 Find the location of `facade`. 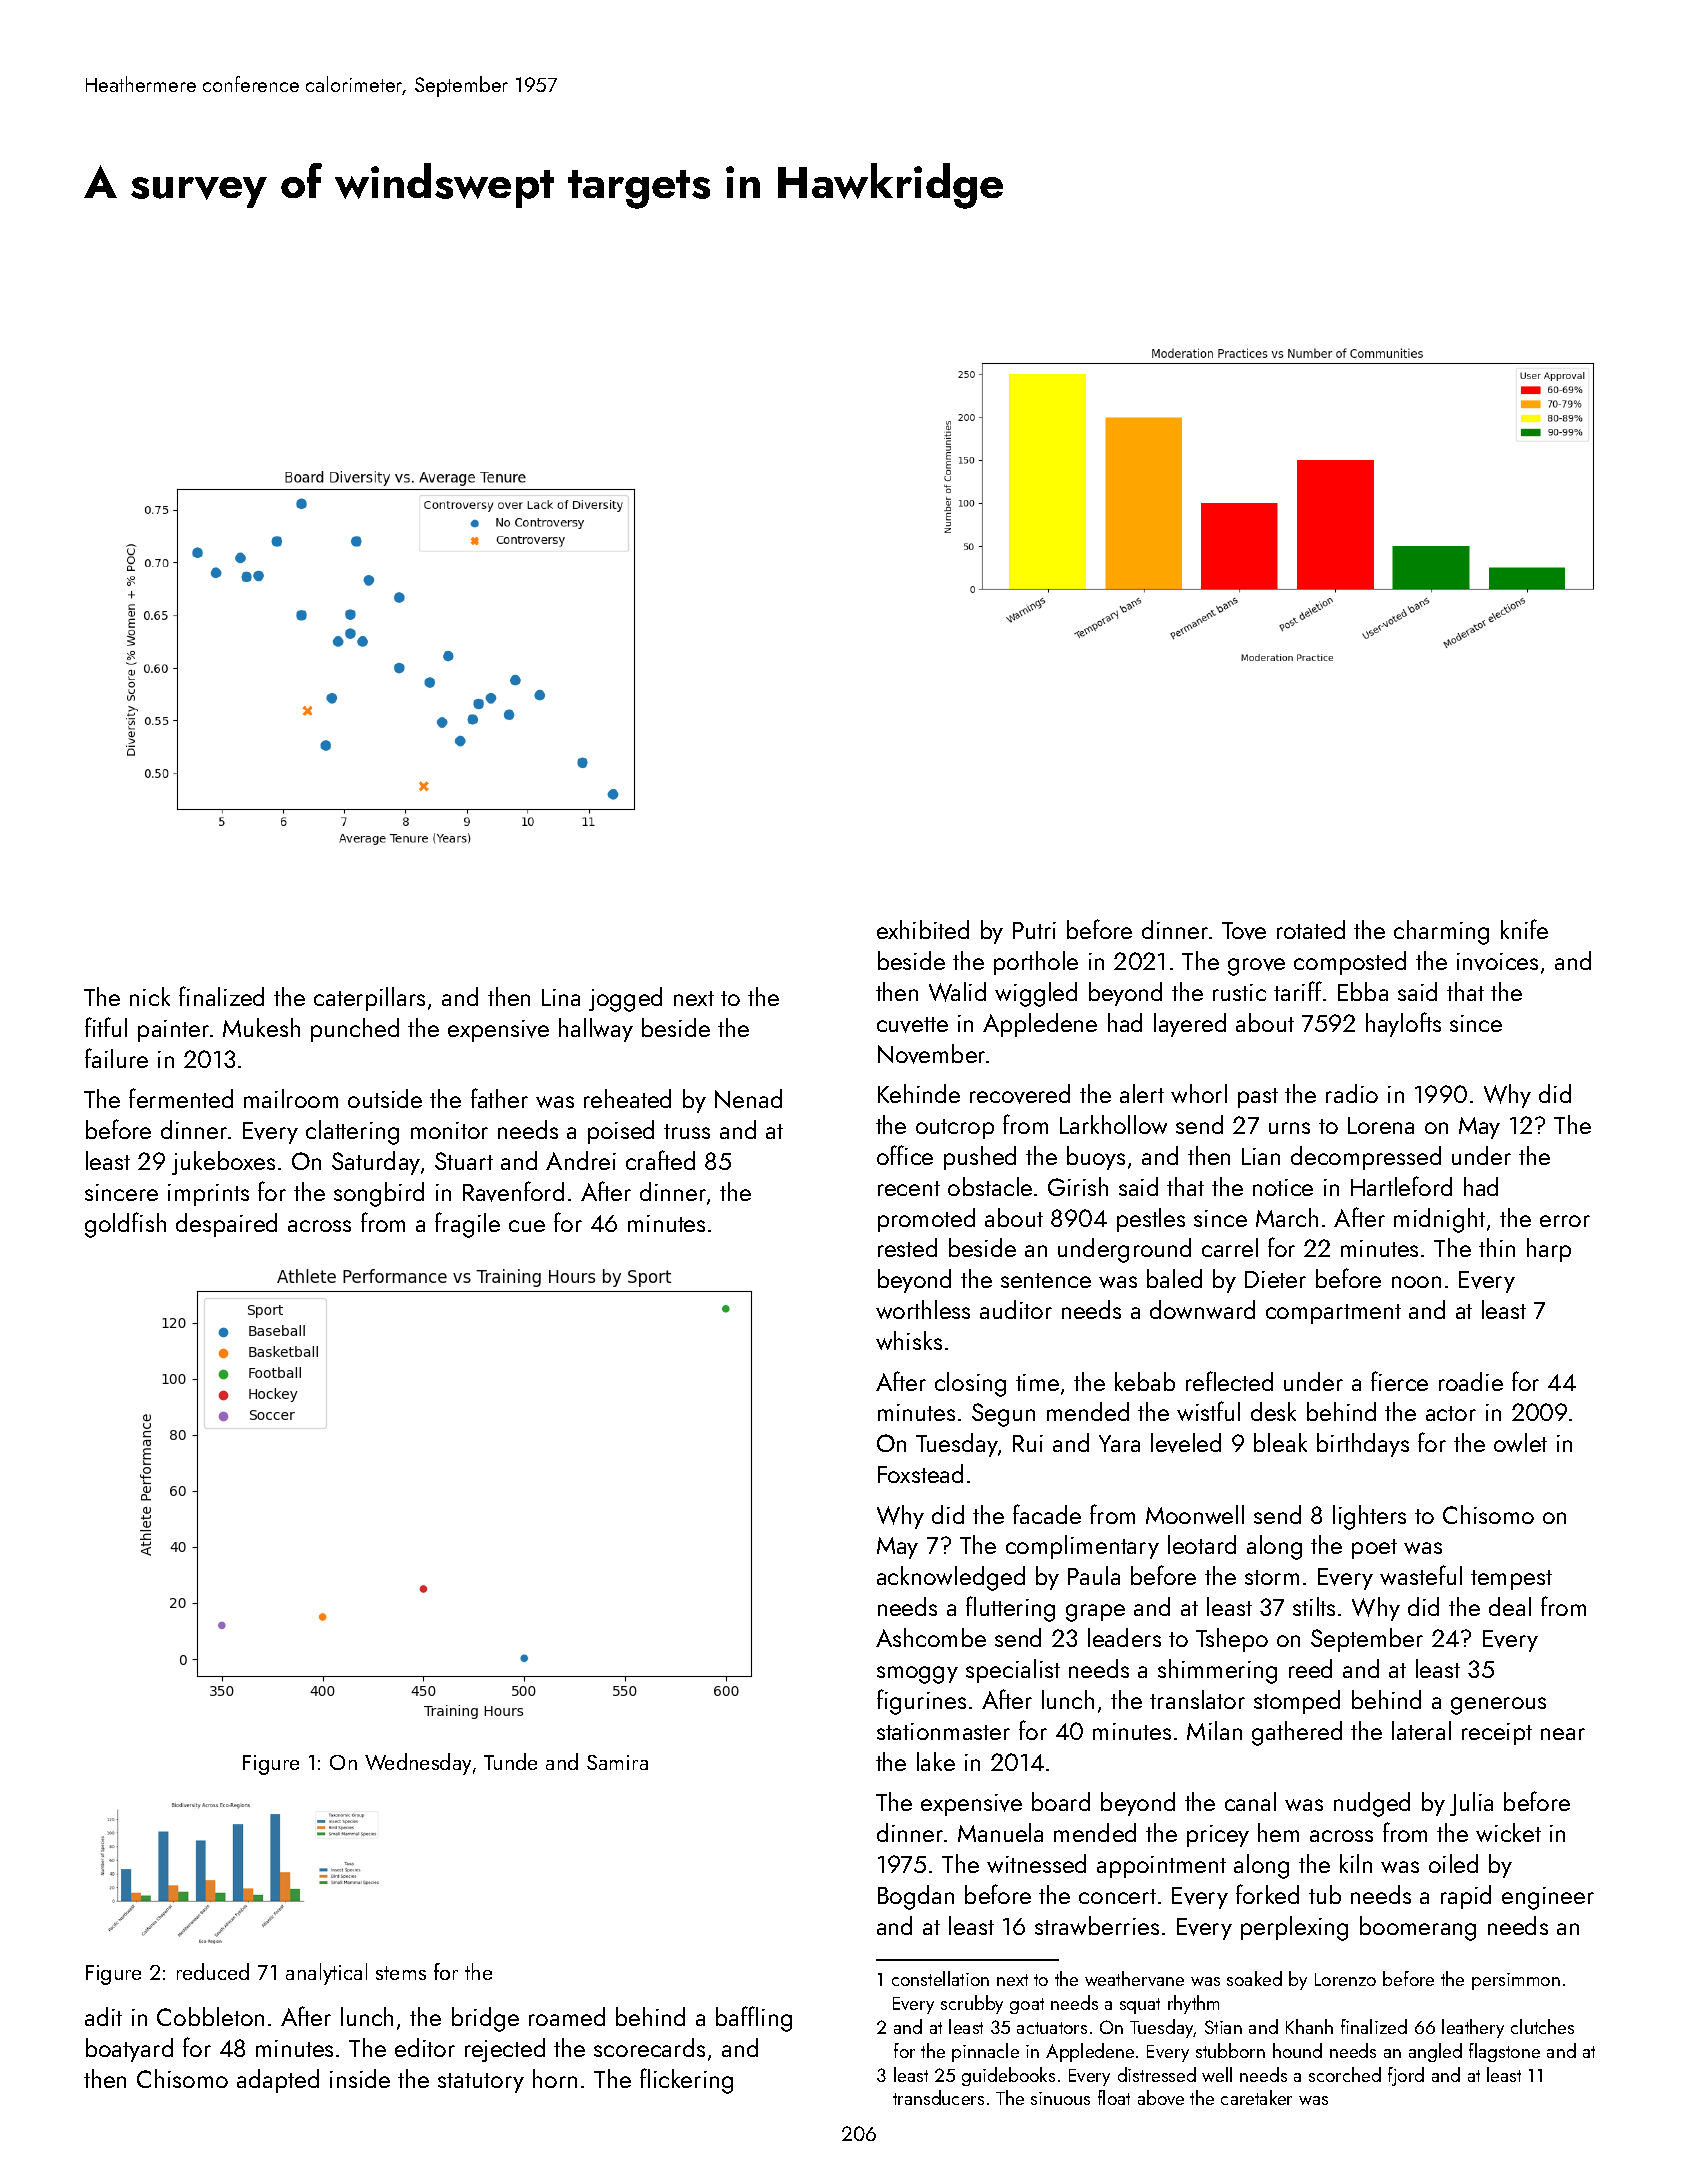

facade is located at coordinates (1047, 1514).
